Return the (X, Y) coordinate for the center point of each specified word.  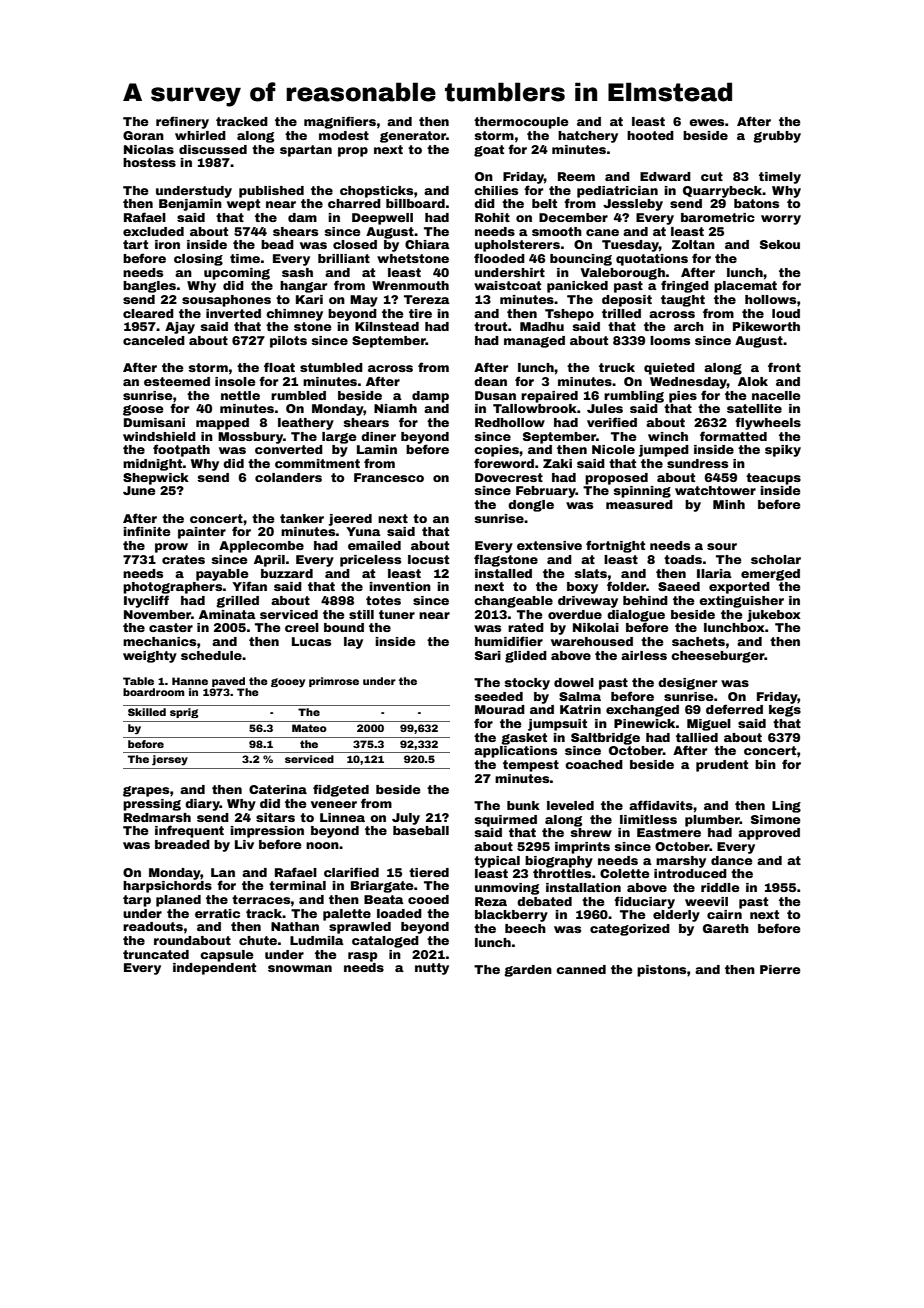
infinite (147, 531)
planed (178, 901)
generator (413, 137)
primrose (334, 682)
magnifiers (340, 122)
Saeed (679, 586)
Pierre (780, 969)
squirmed (506, 821)
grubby (777, 137)
